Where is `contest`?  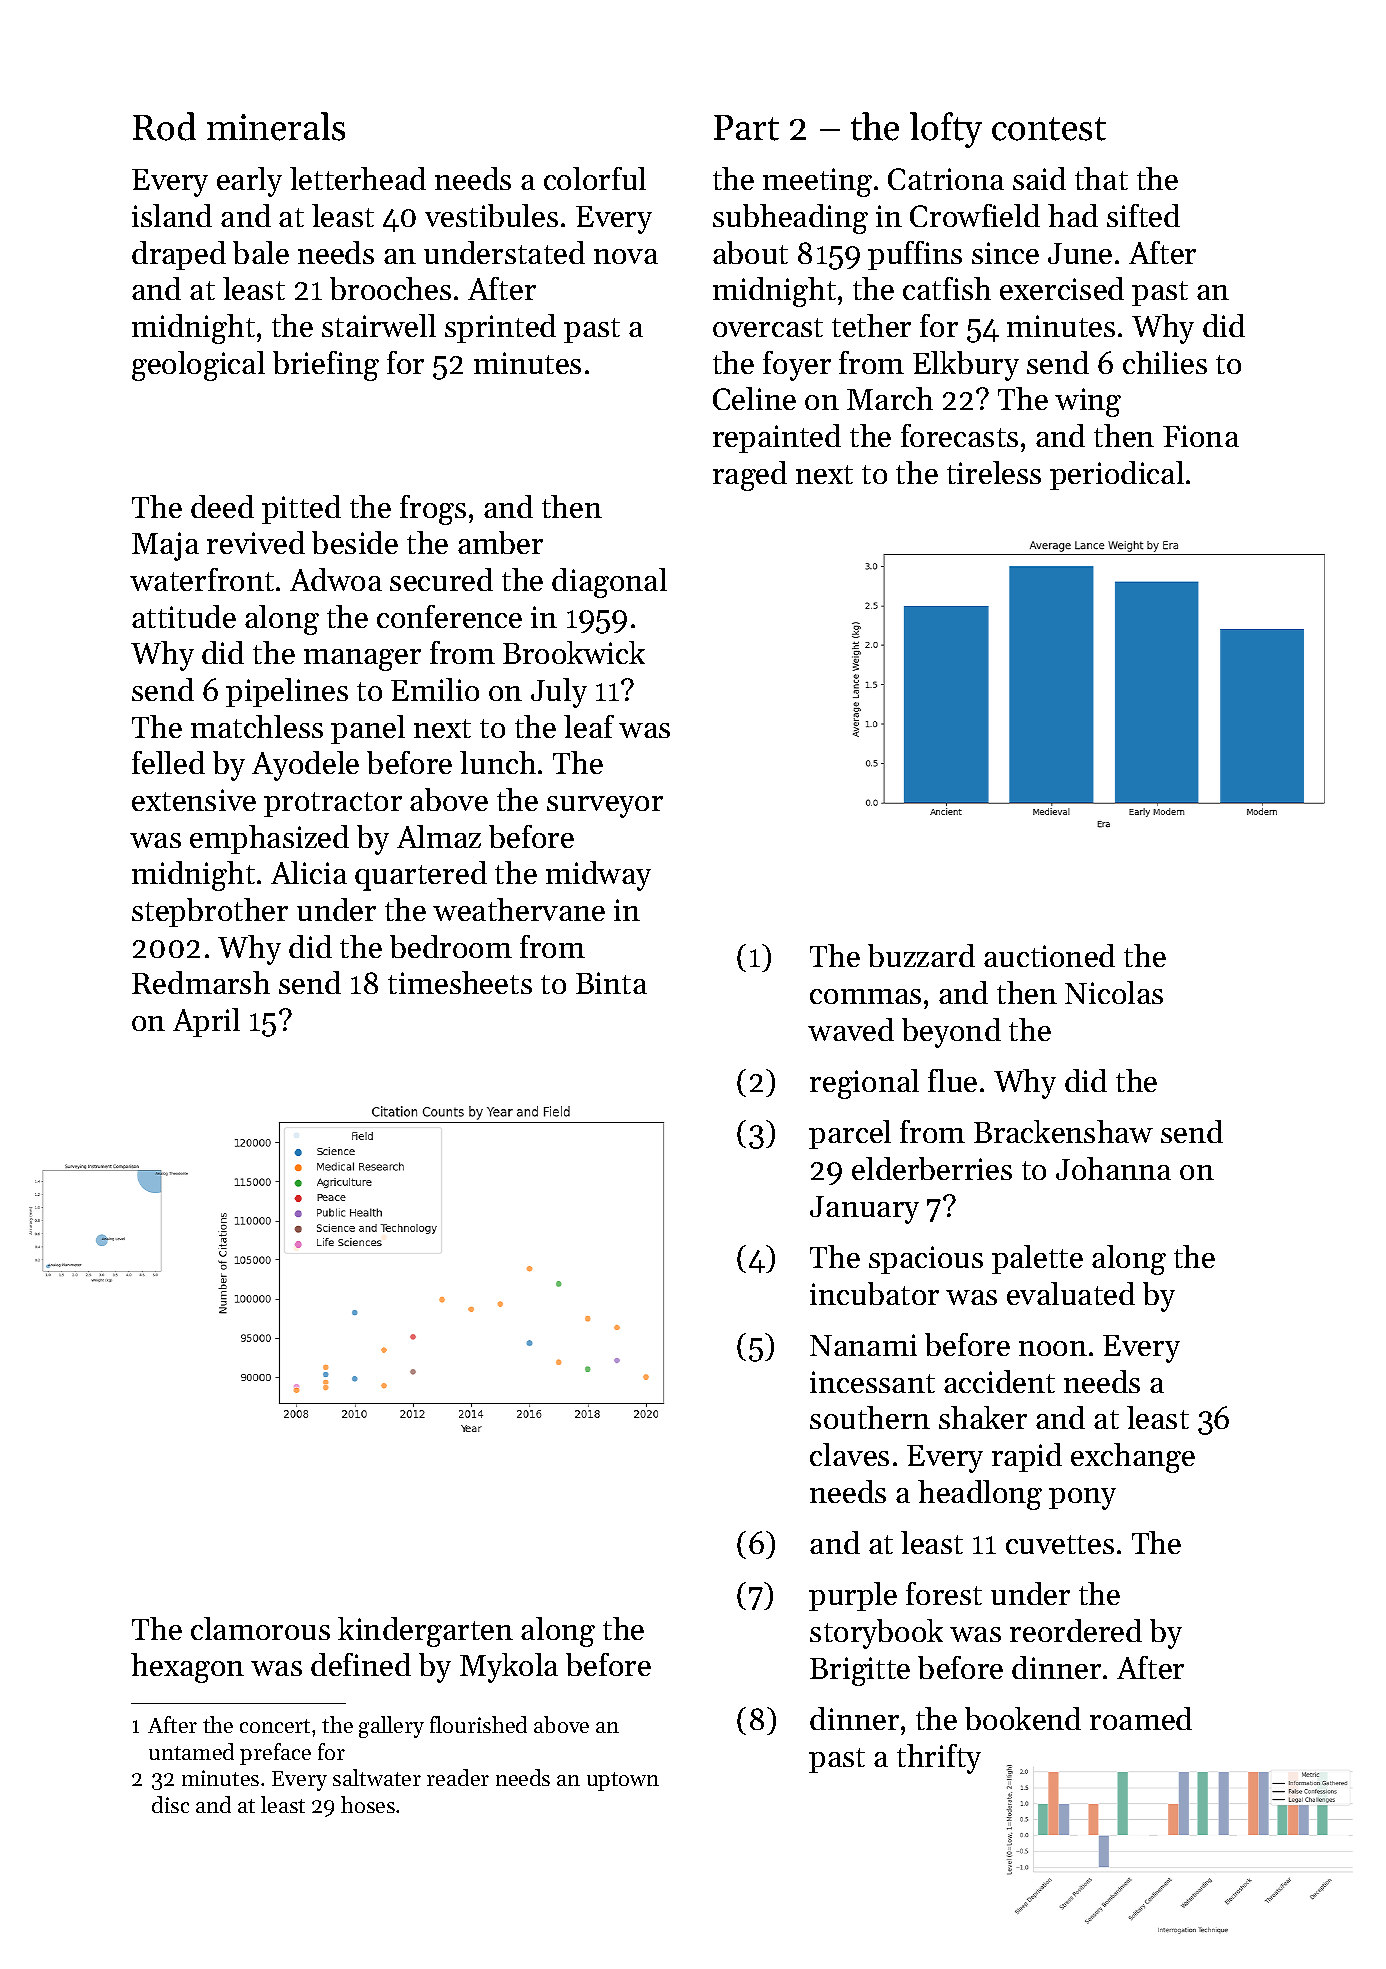 contest is located at coordinates (1049, 129).
